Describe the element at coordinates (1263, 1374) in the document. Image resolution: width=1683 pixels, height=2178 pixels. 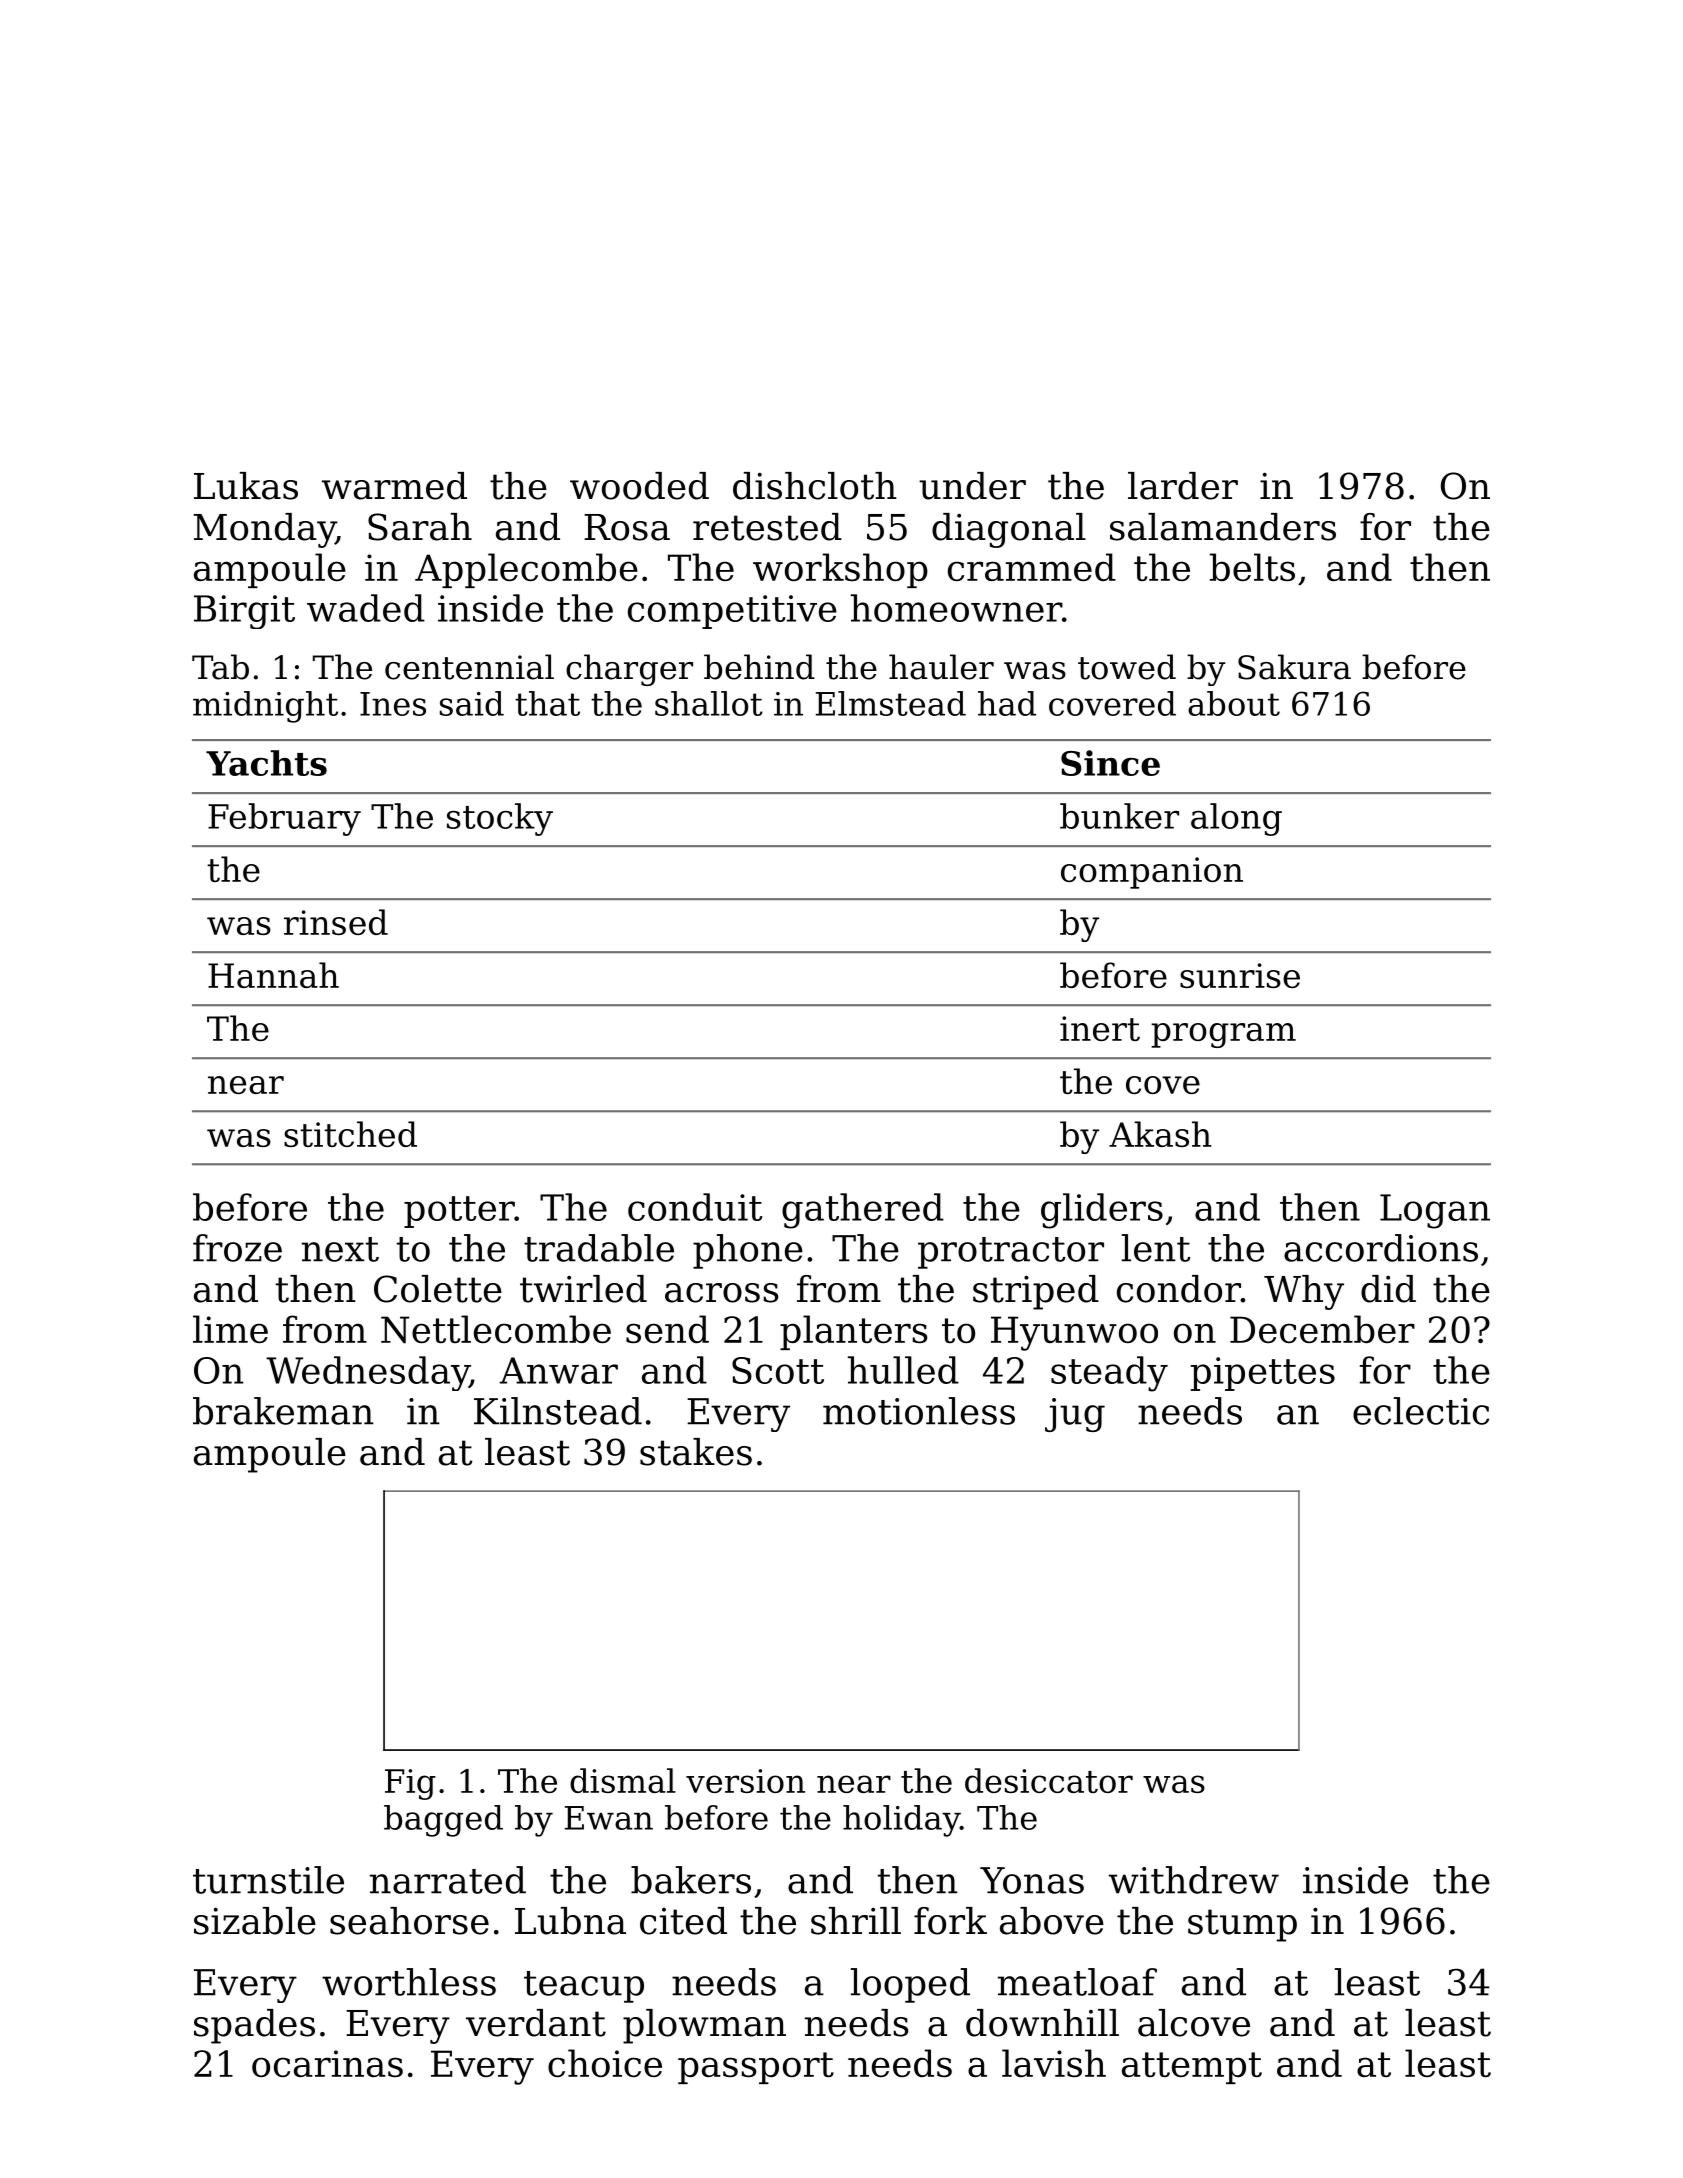
I see `pipettes` at that location.
